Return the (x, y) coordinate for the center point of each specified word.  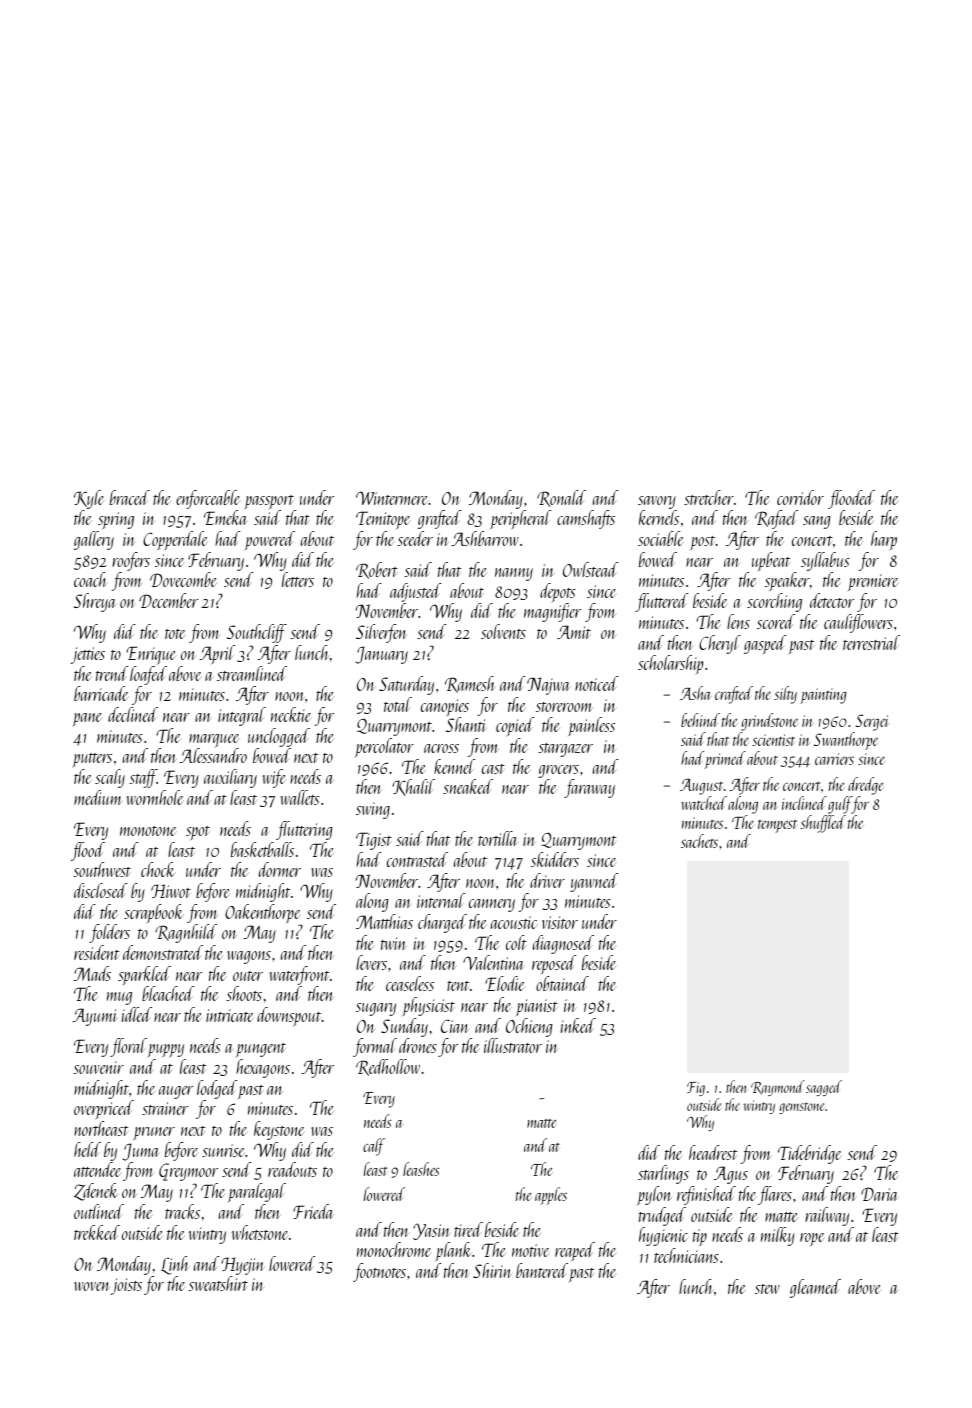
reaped (575, 1251)
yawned (594, 882)
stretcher (709, 497)
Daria (880, 1194)
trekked (97, 1232)
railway (827, 1216)
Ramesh (469, 684)
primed (725, 760)
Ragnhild (186, 933)
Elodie (504, 983)
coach (91, 579)
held (87, 1149)
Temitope (383, 520)
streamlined (252, 673)
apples (551, 1196)
